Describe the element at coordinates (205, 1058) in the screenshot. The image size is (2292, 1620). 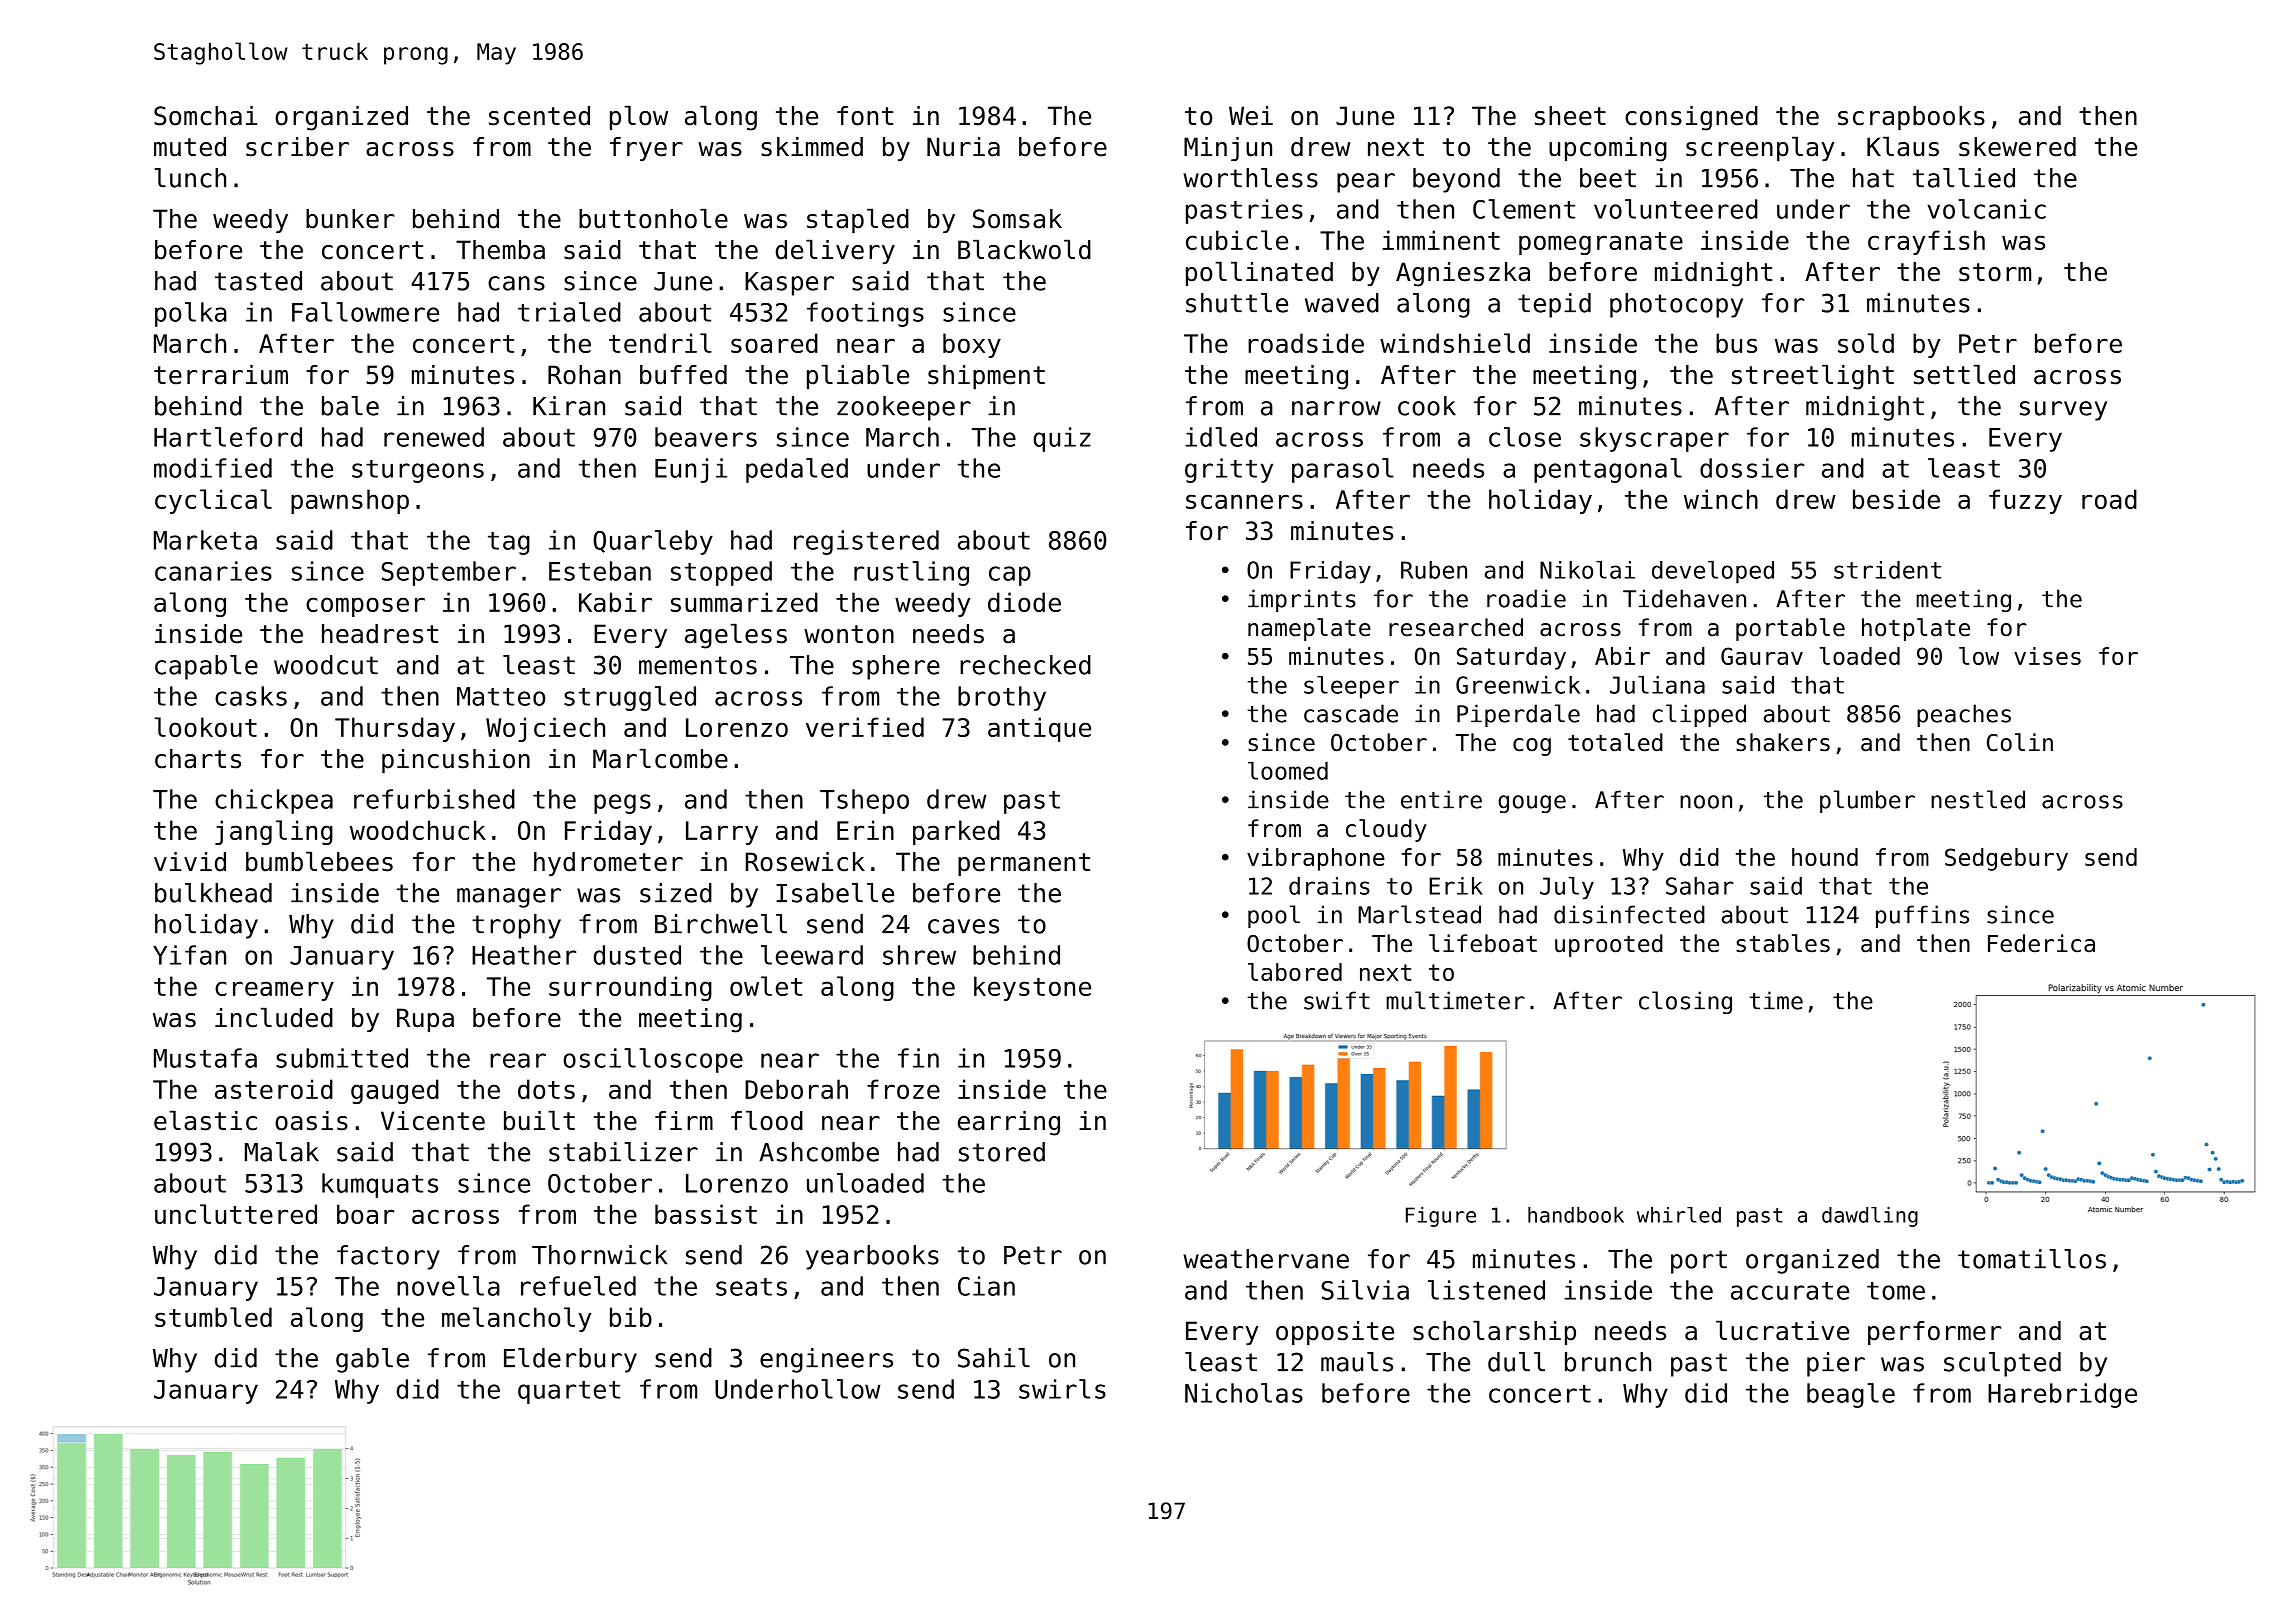
I see `Mustafa` at that location.
